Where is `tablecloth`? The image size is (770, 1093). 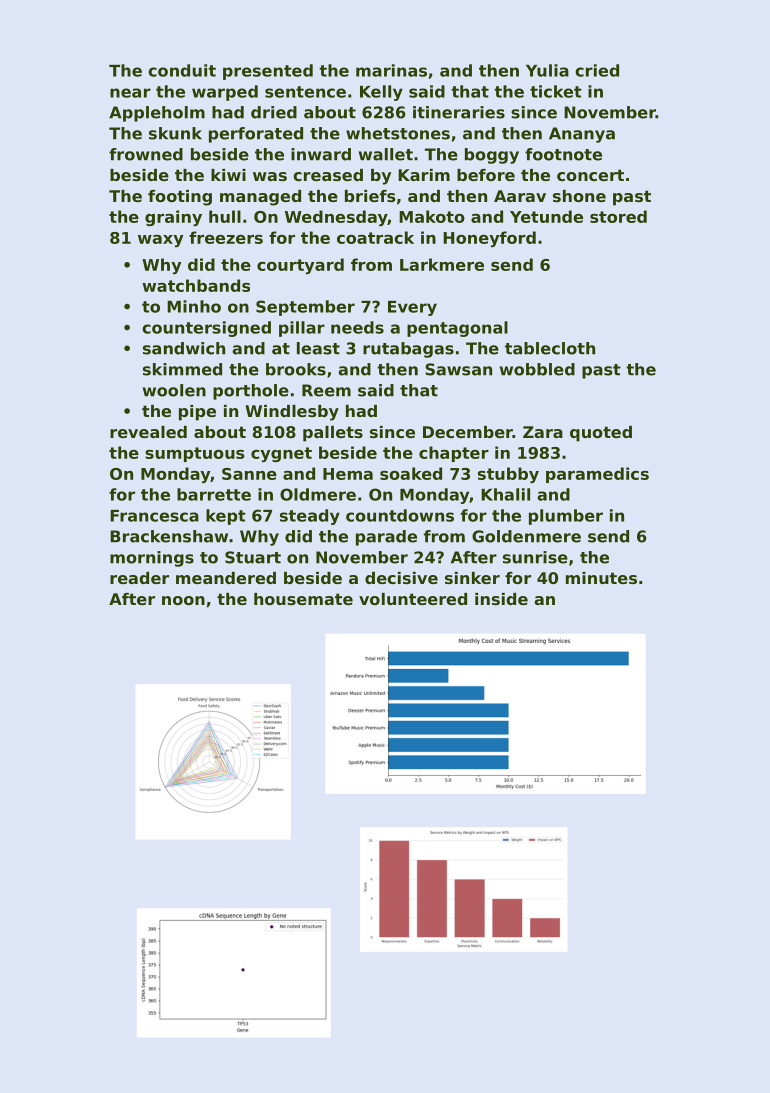 tablecloth is located at coordinates (550, 348).
